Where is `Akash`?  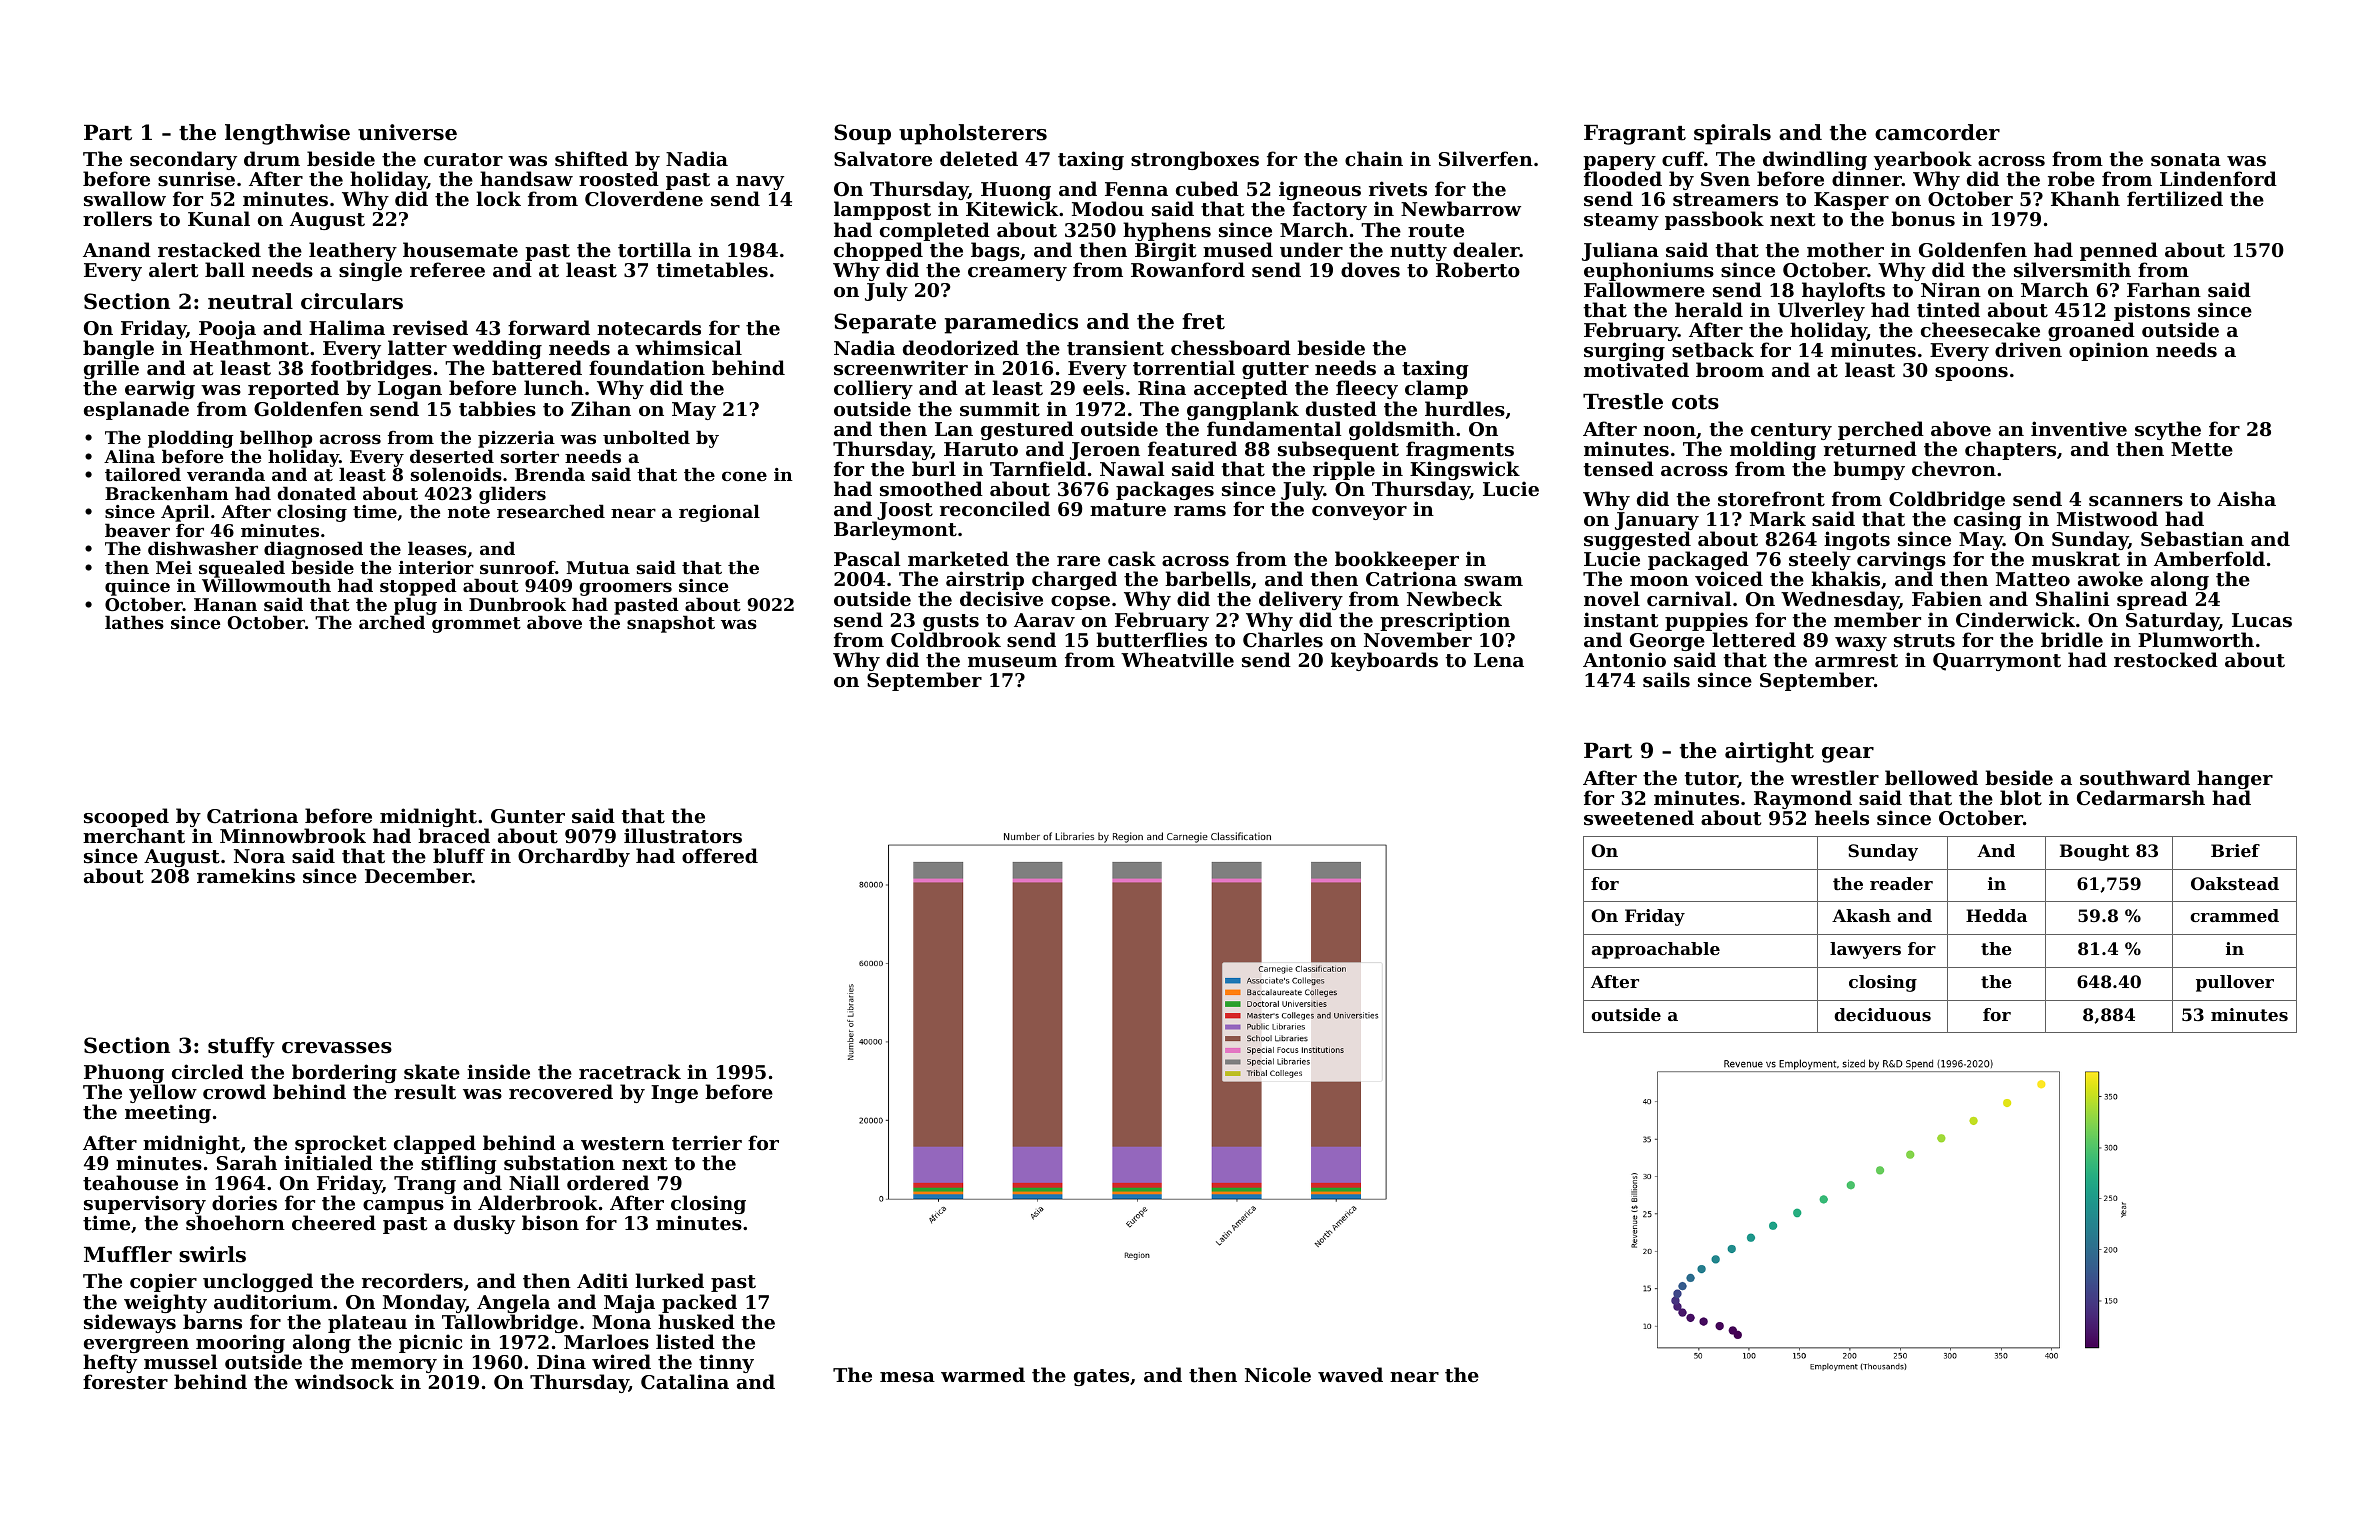 Akash is located at coordinates (1861, 915).
